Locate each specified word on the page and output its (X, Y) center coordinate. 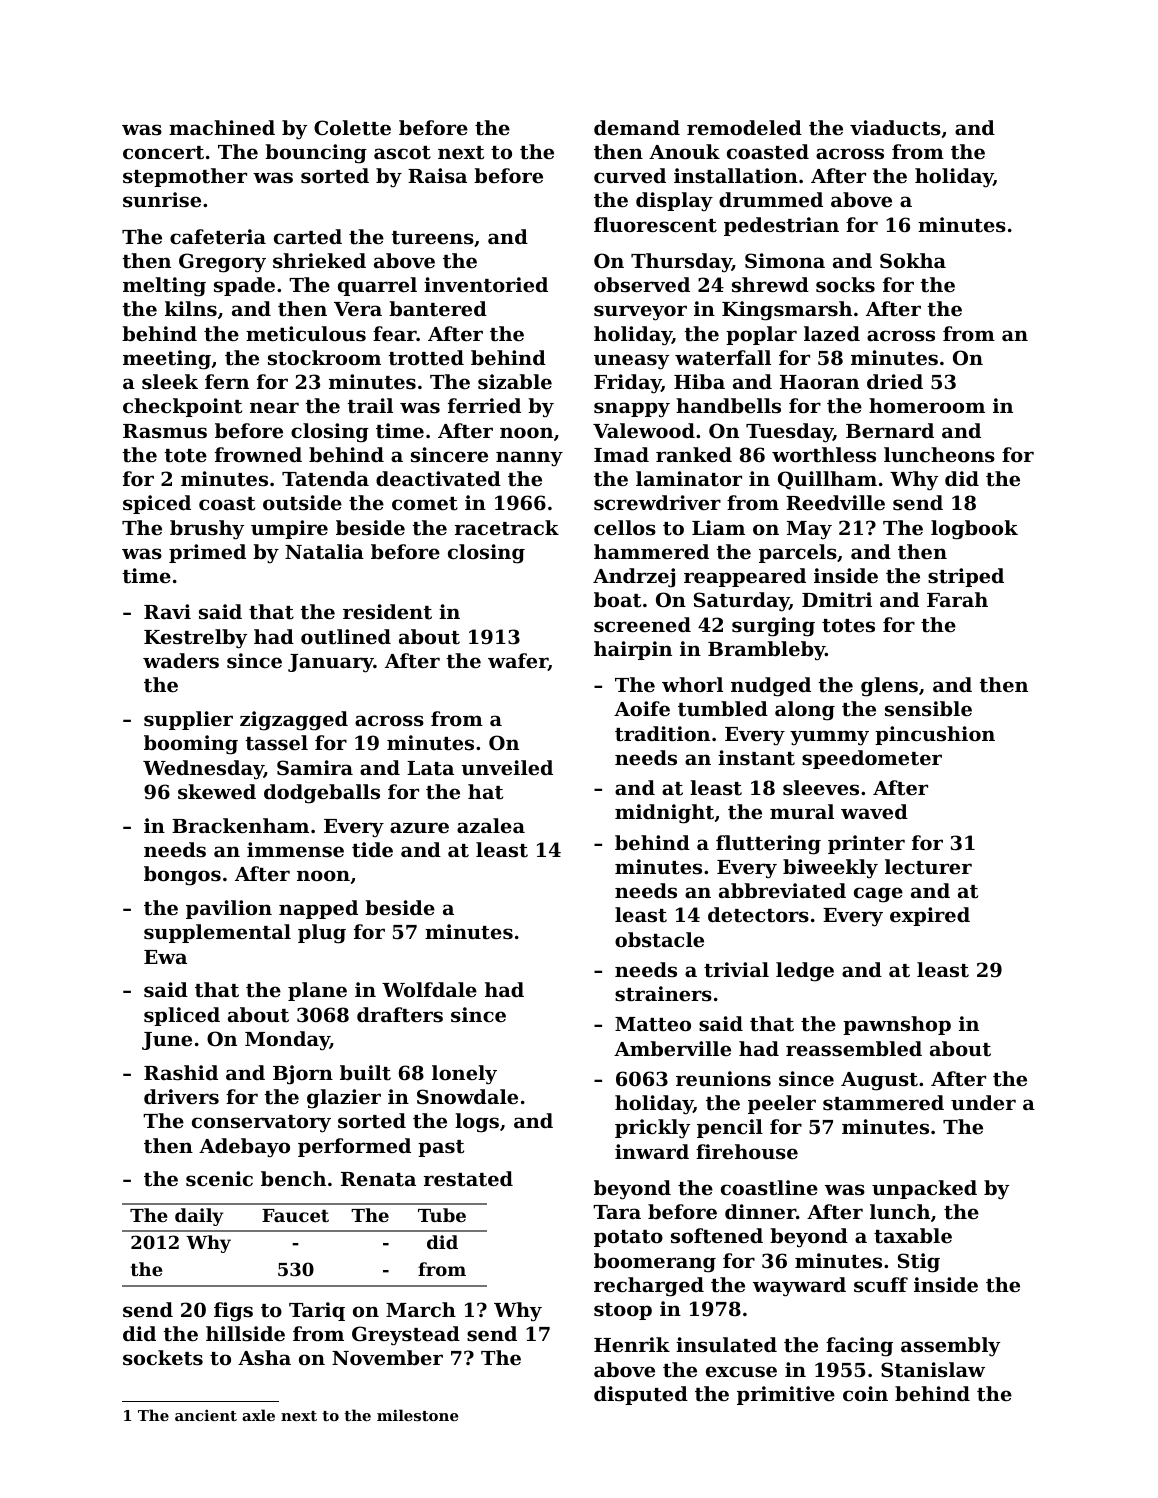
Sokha (913, 260)
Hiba (699, 381)
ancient (206, 1415)
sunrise (162, 200)
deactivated (438, 479)
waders (181, 660)
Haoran (819, 382)
